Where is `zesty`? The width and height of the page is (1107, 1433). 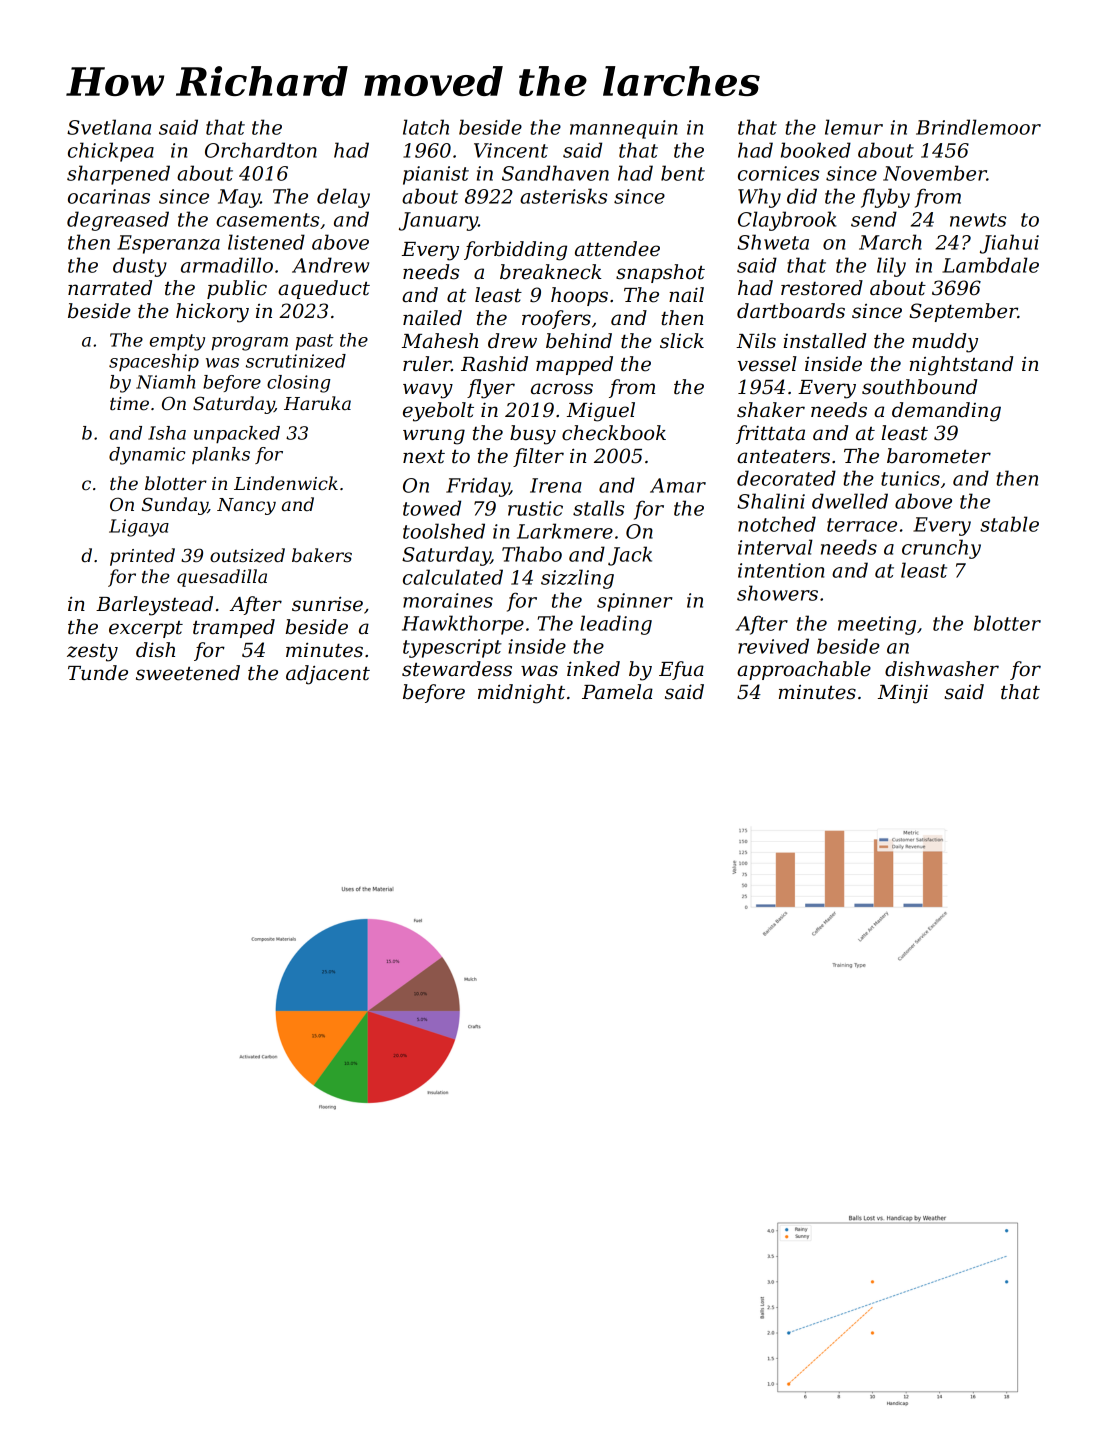 zesty is located at coordinates (92, 653).
